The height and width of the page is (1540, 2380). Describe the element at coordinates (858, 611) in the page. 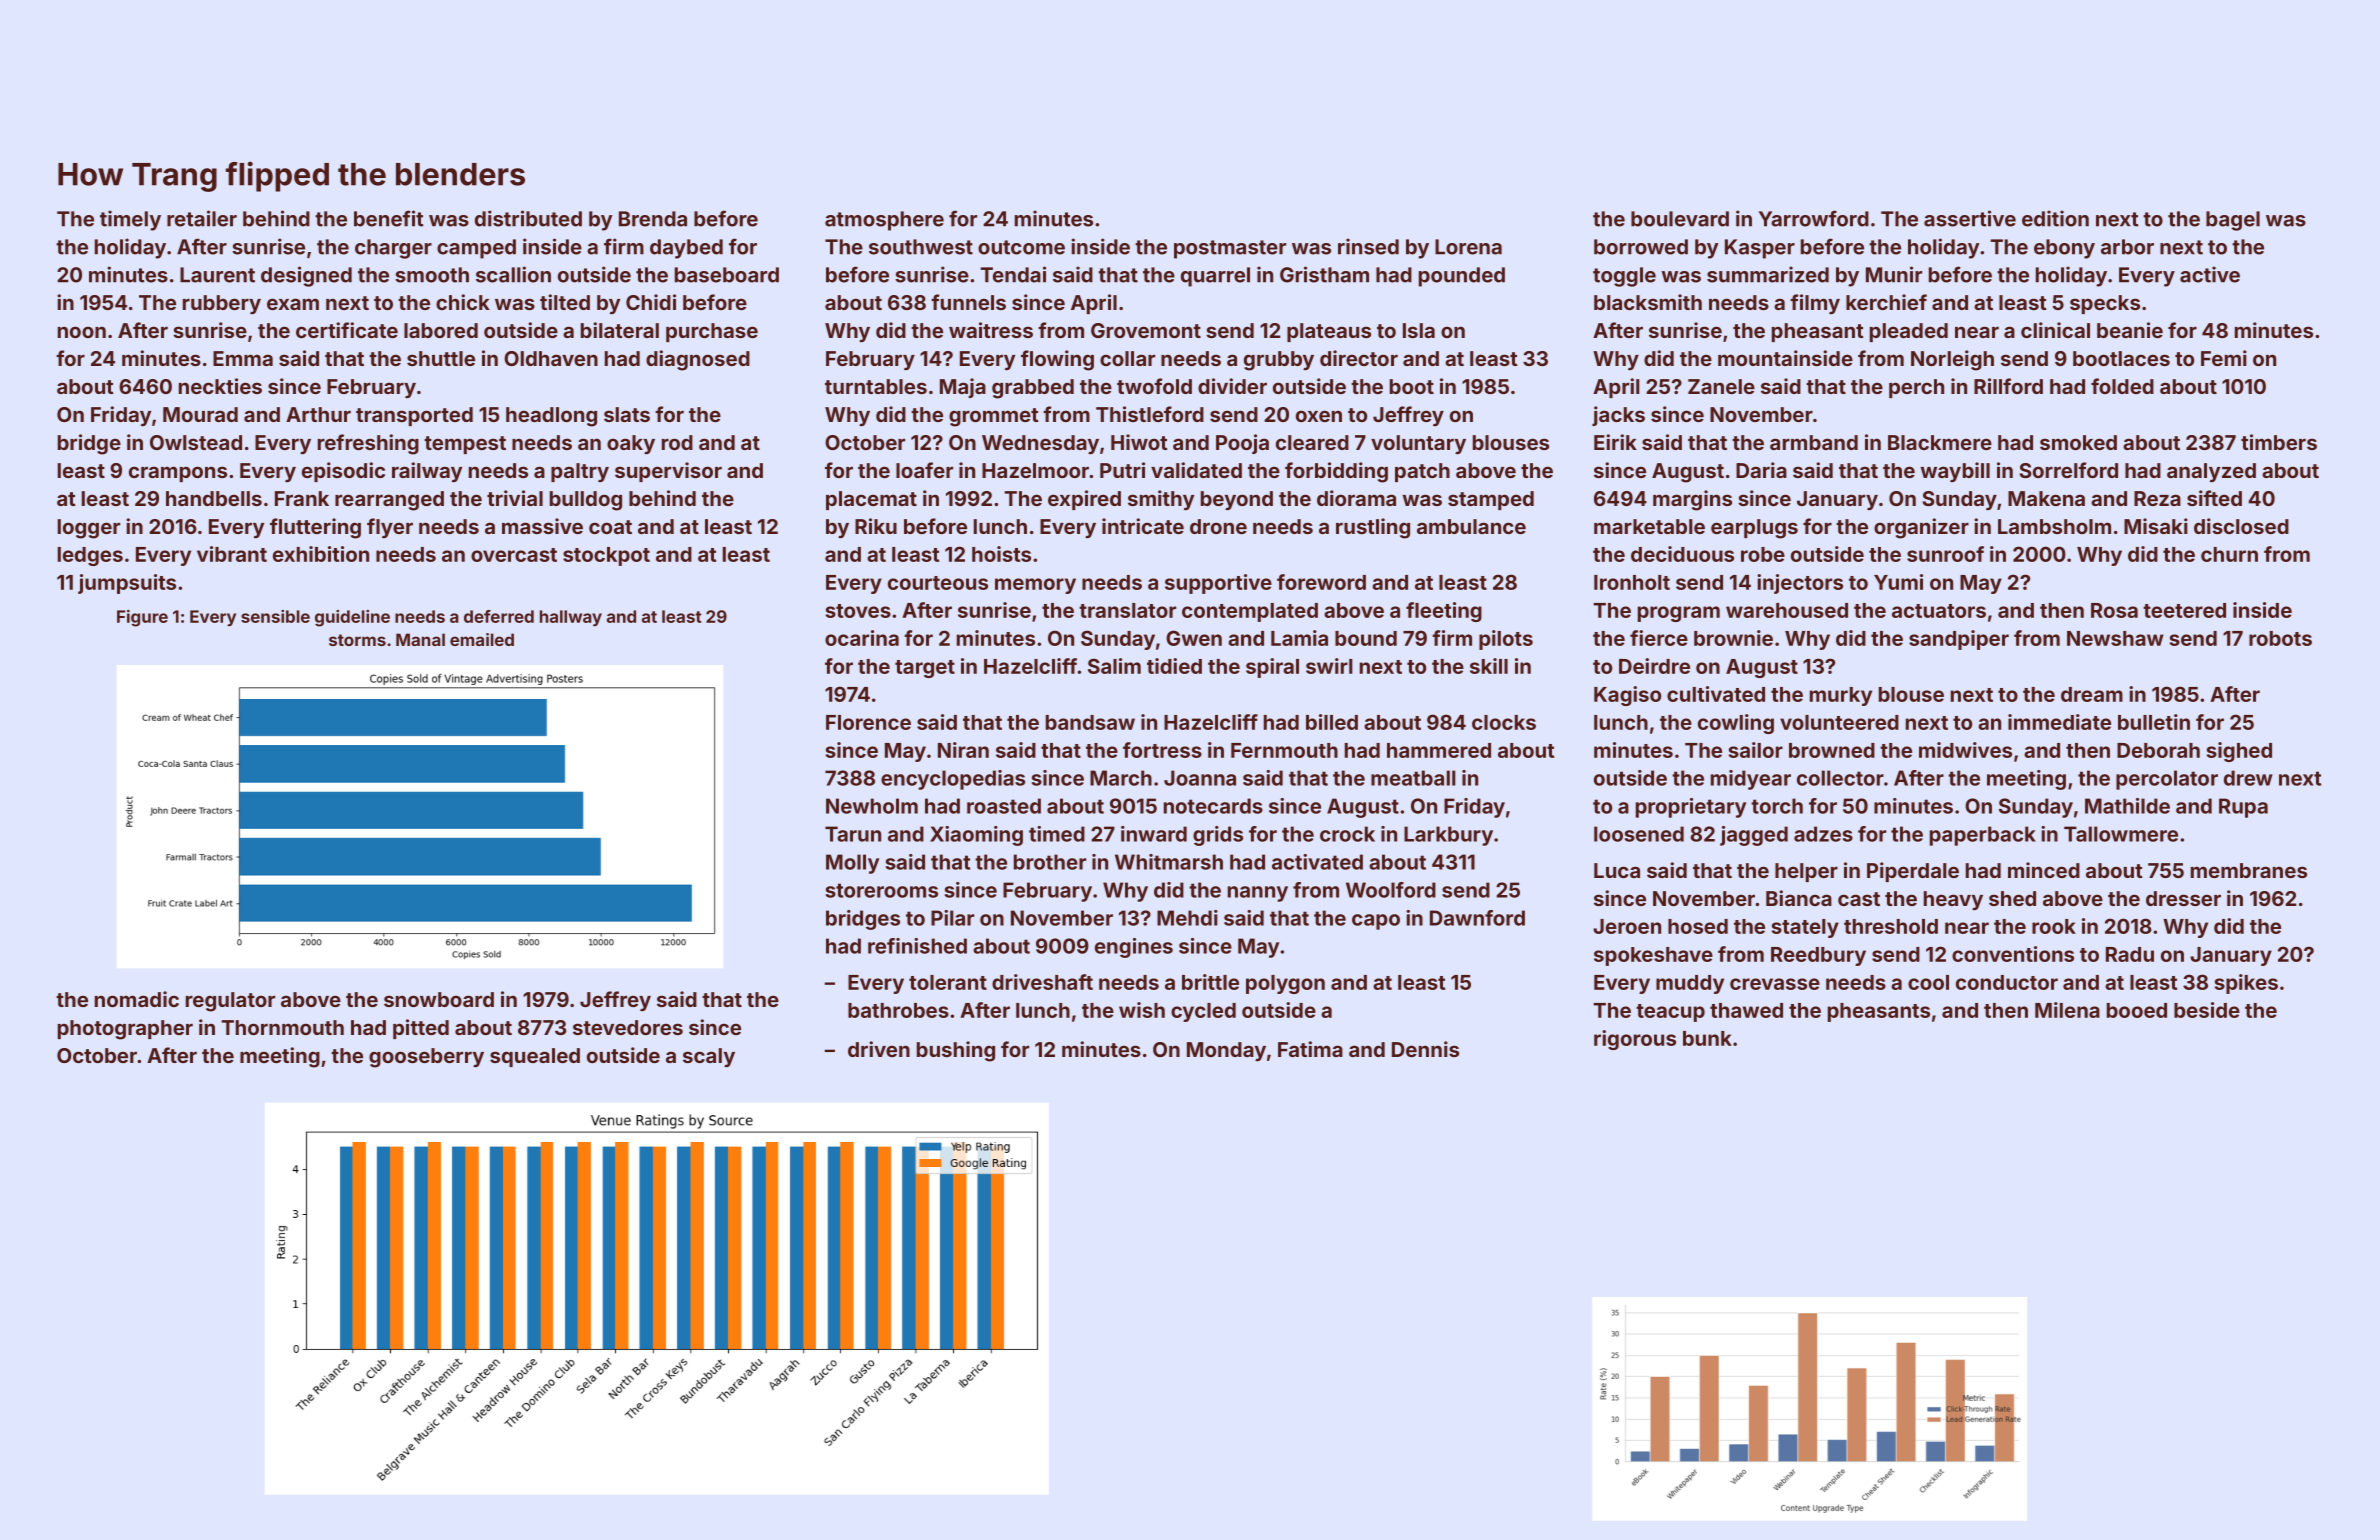

I see `stoves` at that location.
